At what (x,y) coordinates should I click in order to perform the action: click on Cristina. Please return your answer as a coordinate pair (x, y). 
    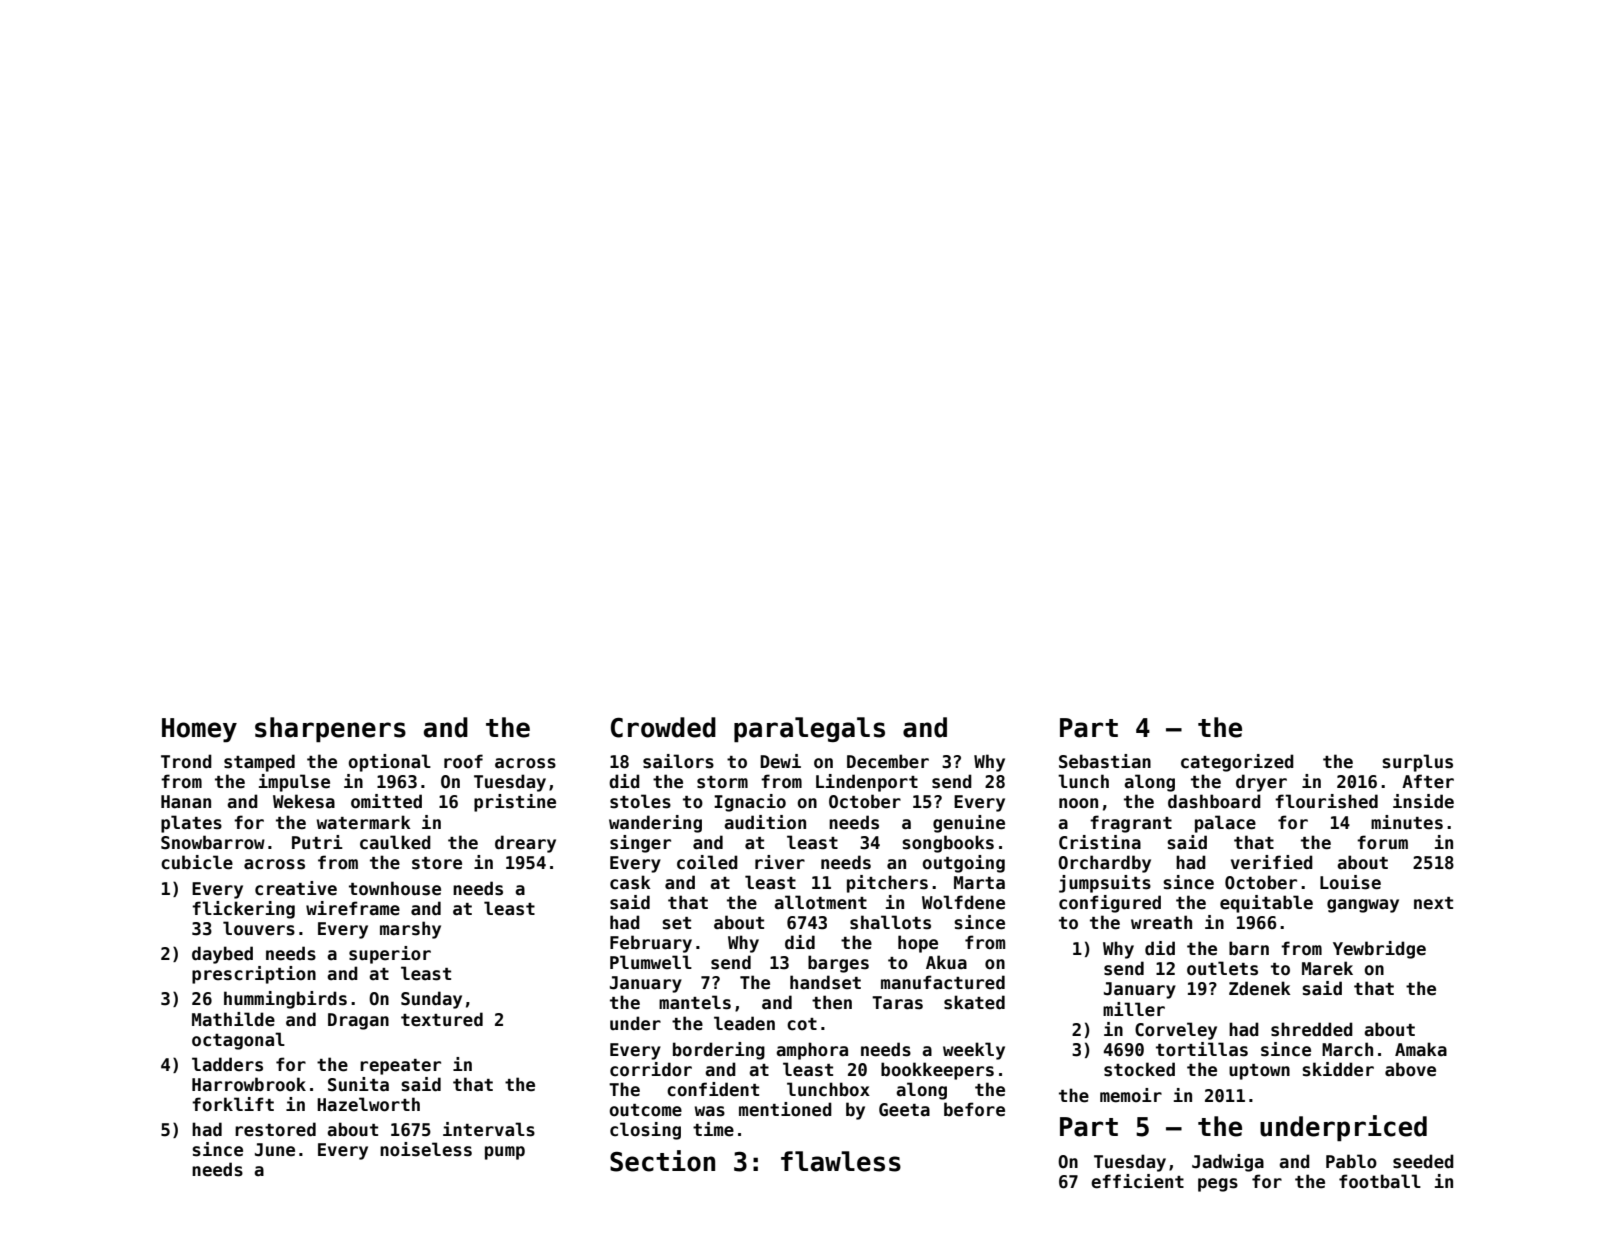
    Looking at the image, I should click on (1100, 842).
